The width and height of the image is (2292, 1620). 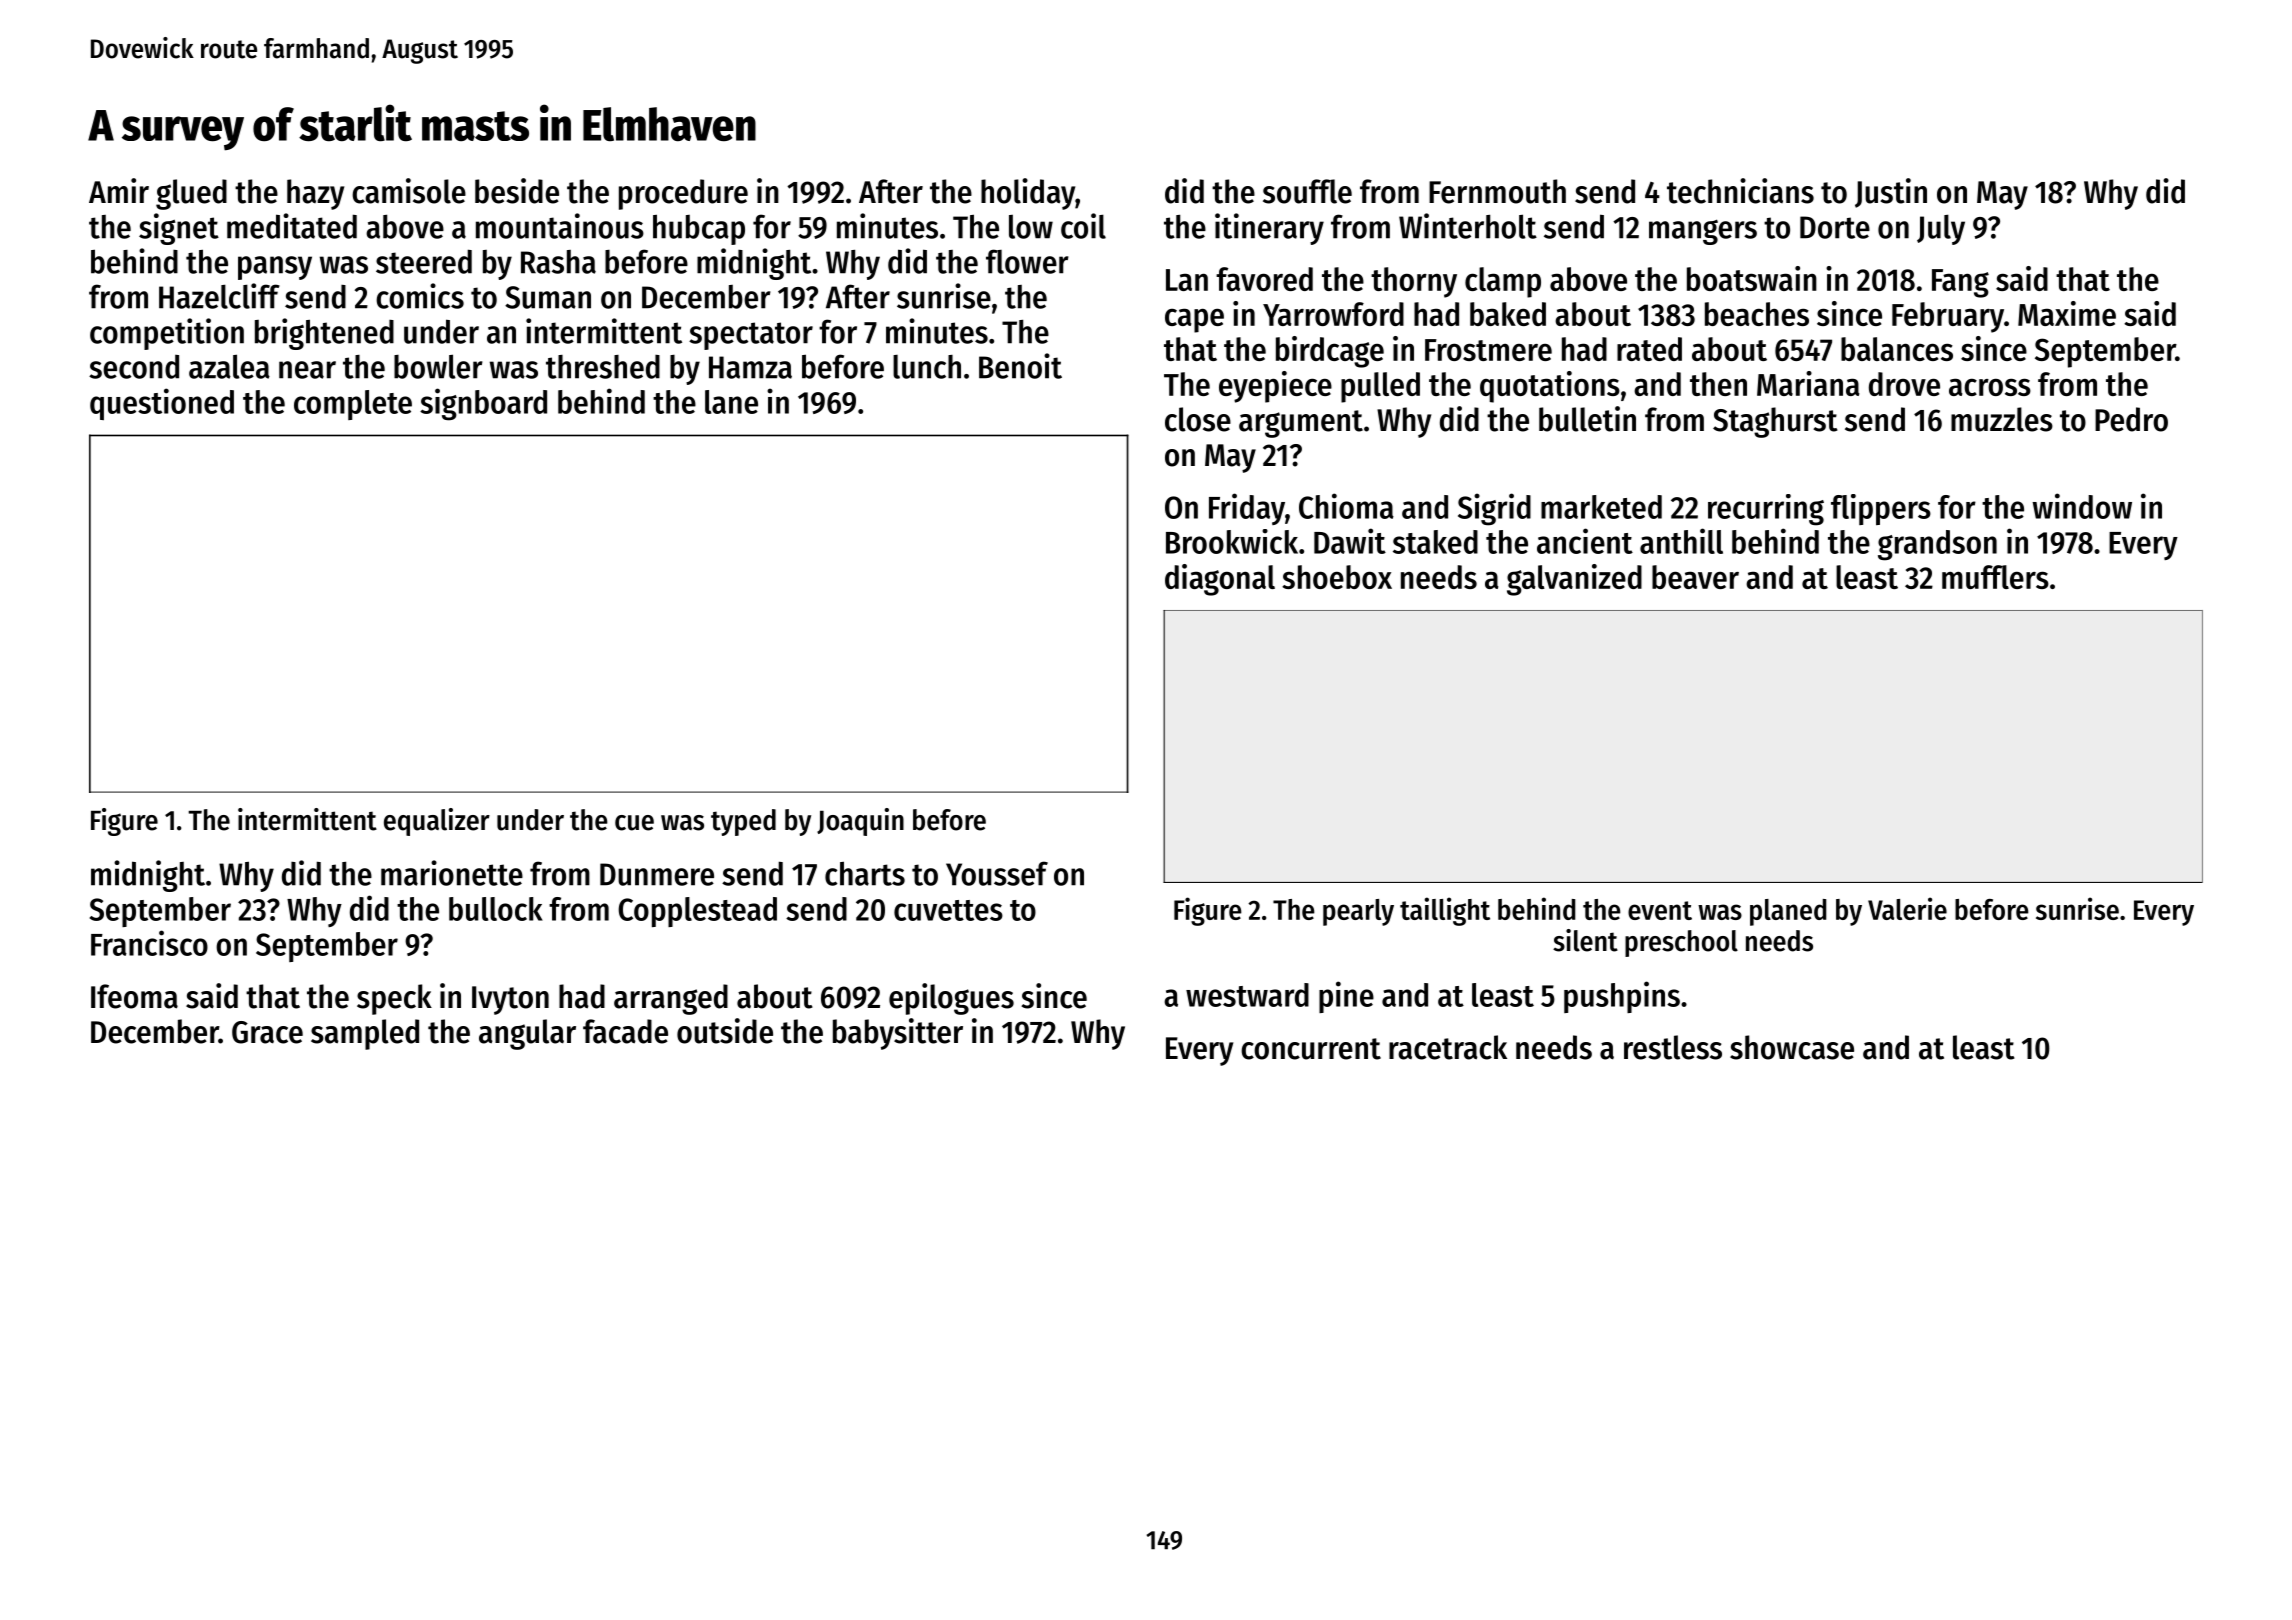 I want to click on Grace, so click(x=267, y=1032).
